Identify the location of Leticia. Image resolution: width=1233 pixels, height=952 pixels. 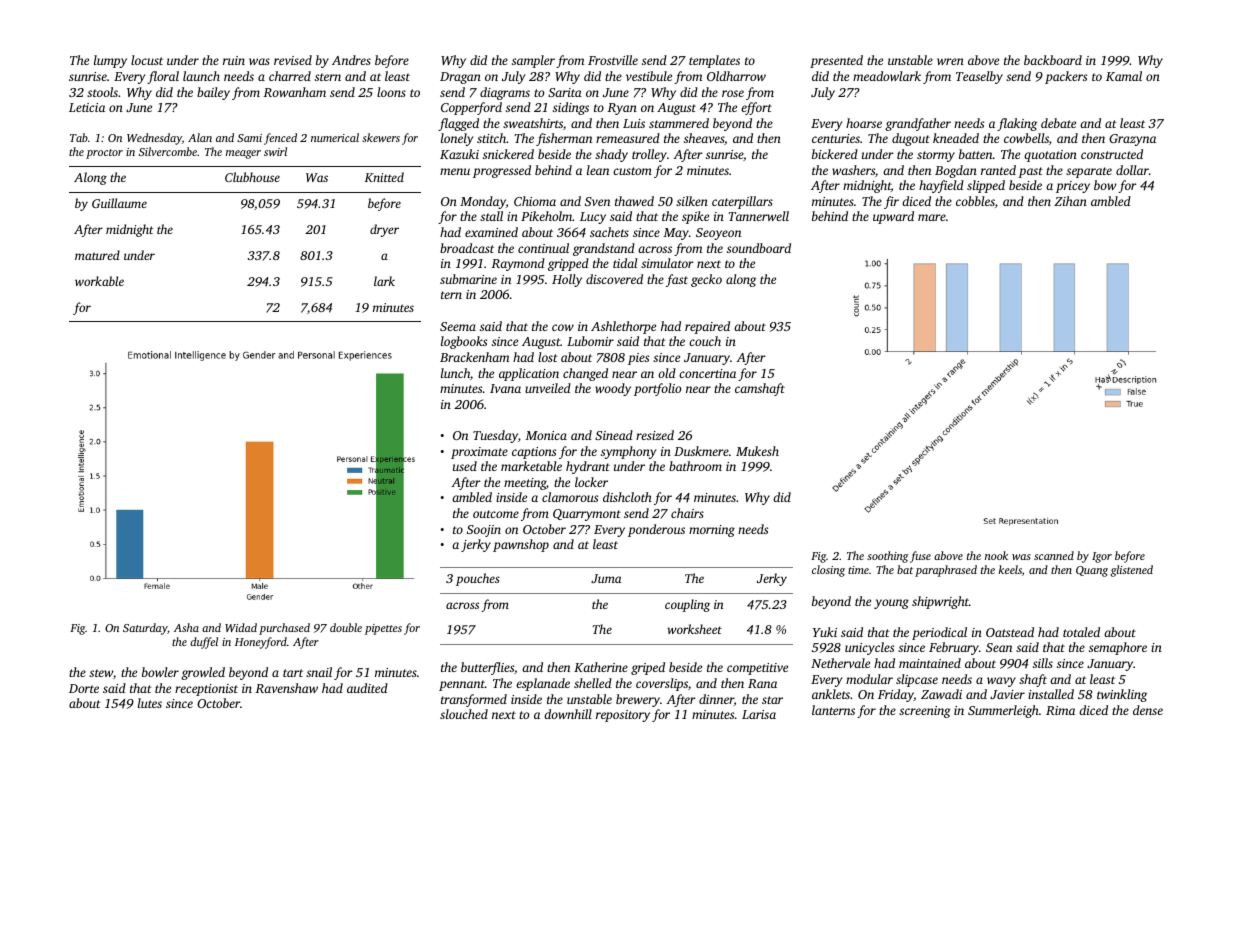
(87, 107).
